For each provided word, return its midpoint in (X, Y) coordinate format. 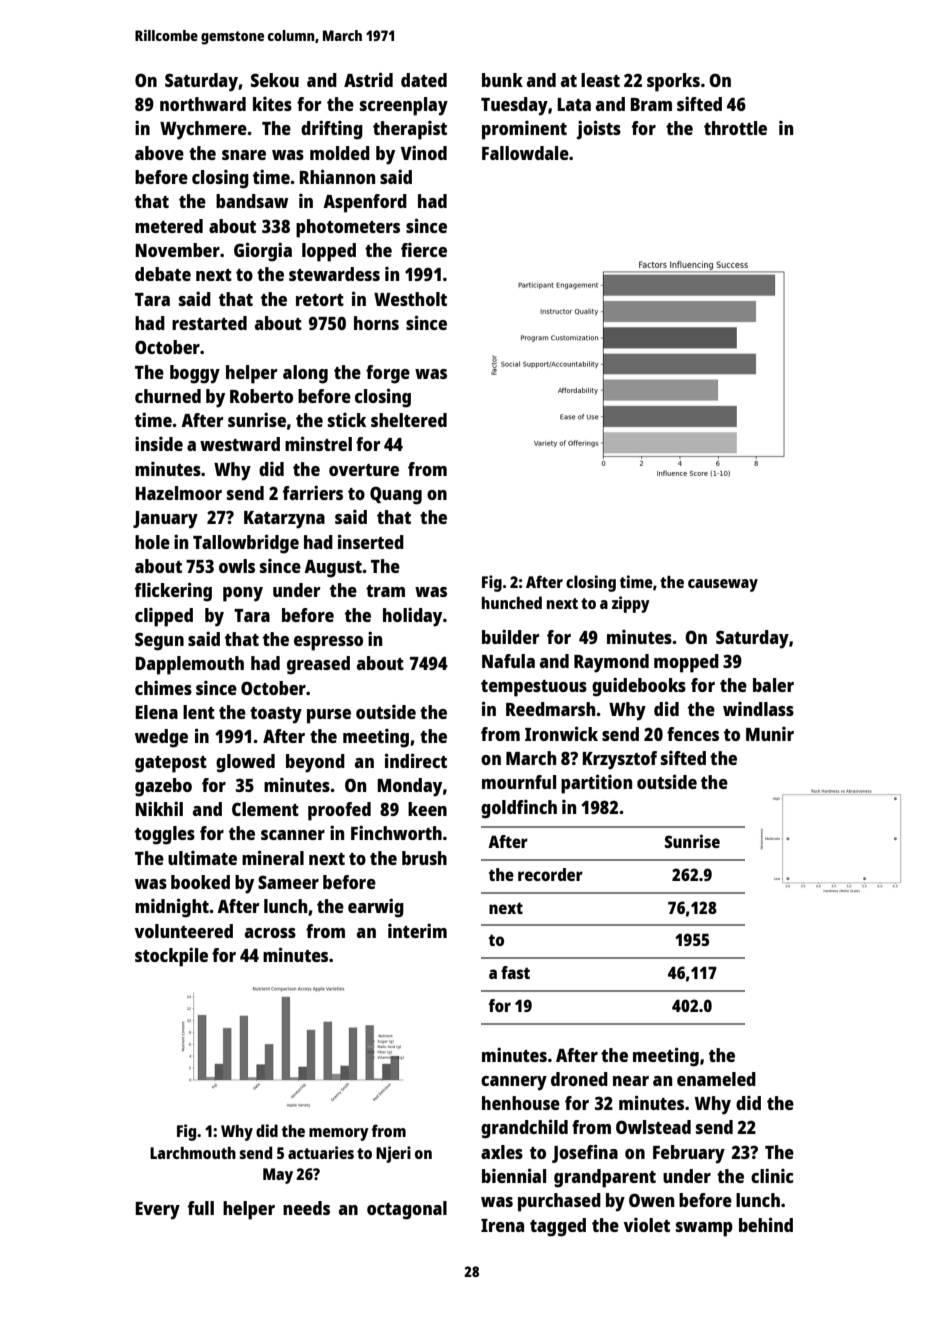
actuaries (321, 1152)
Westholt (410, 299)
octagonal (407, 1210)
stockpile (171, 957)
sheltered (409, 420)
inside (159, 443)
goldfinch (519, 809)
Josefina (585, 1153)
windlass (758, 709)
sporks (673, 82)
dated (424, 80)
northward (203, 104)
